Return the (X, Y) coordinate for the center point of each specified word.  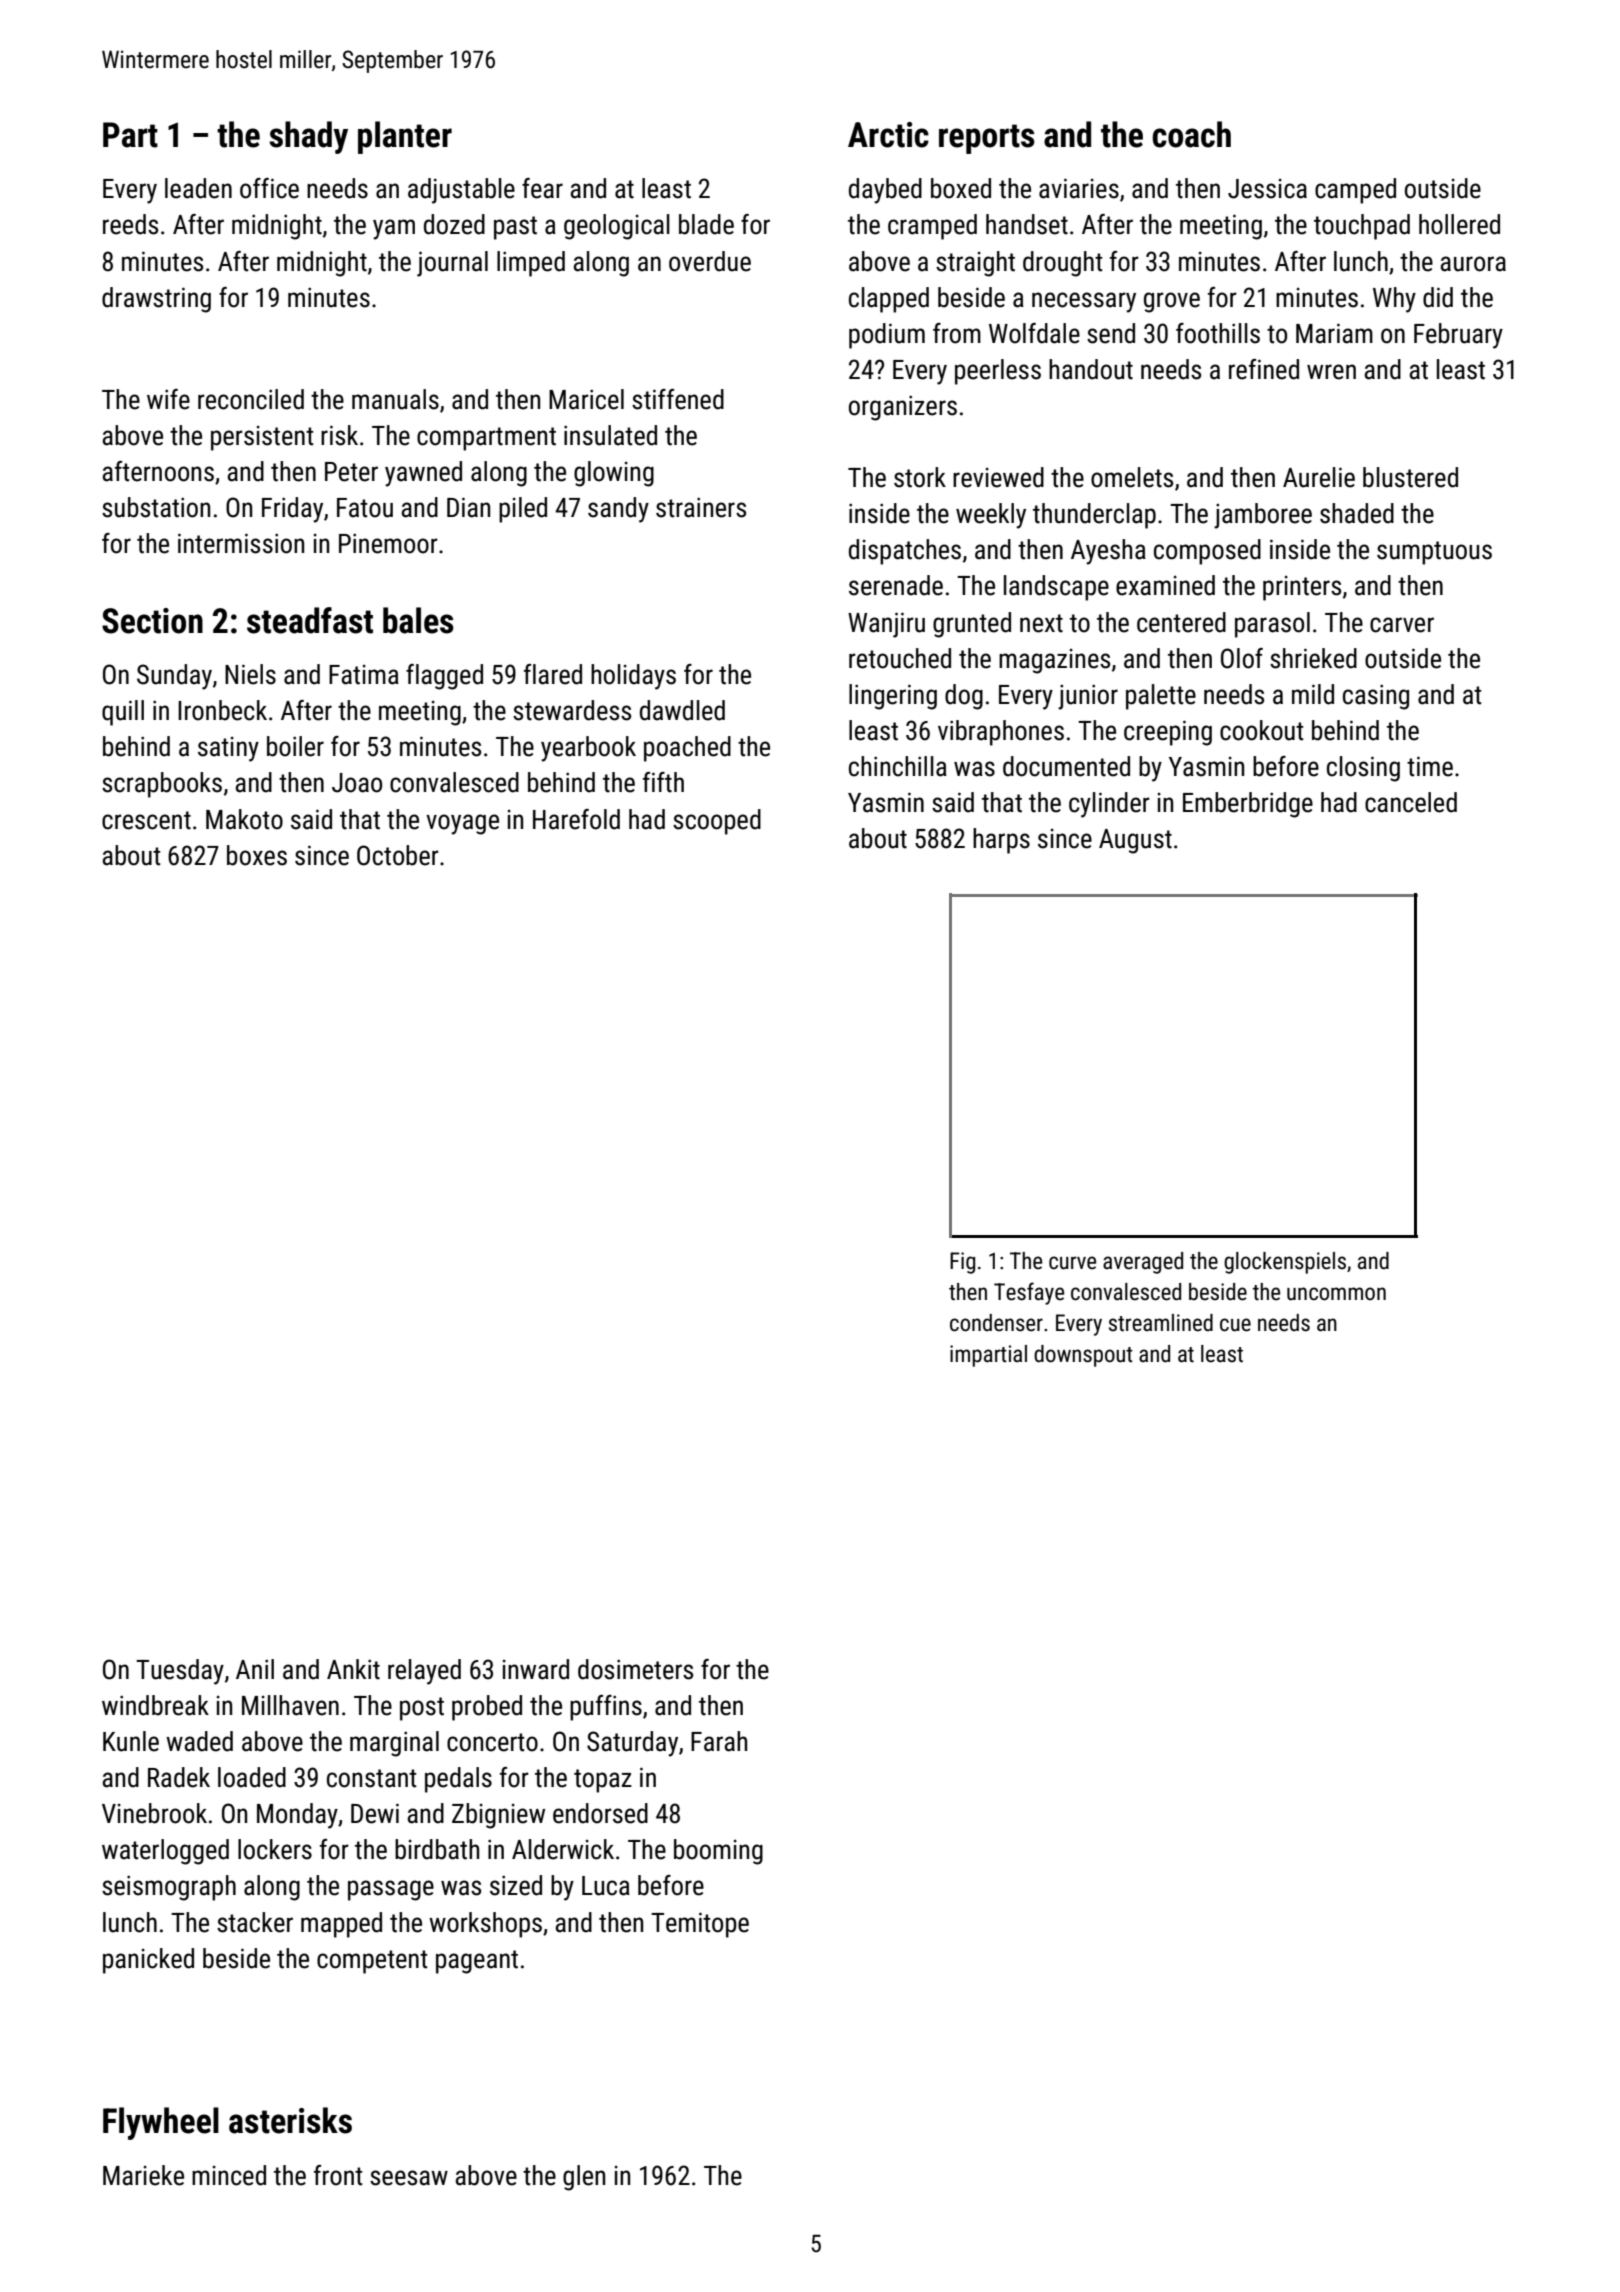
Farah (719, 1741)
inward (536, 1669)
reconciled (251, 399)
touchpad (1362, 227)
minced (229, 2175)
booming (718, 1852)
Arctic (888, 135)
